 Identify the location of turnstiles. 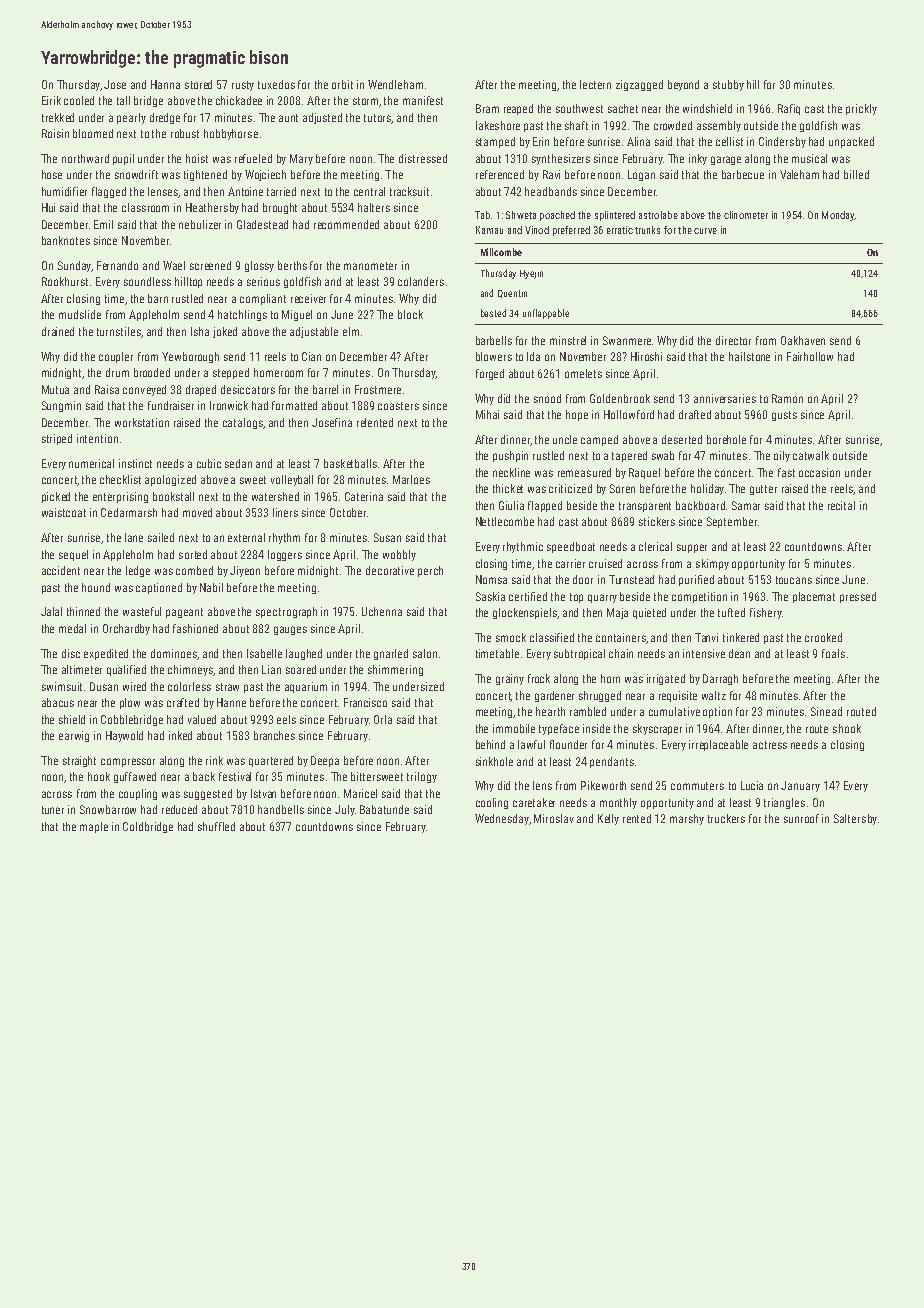
(119, 331).
